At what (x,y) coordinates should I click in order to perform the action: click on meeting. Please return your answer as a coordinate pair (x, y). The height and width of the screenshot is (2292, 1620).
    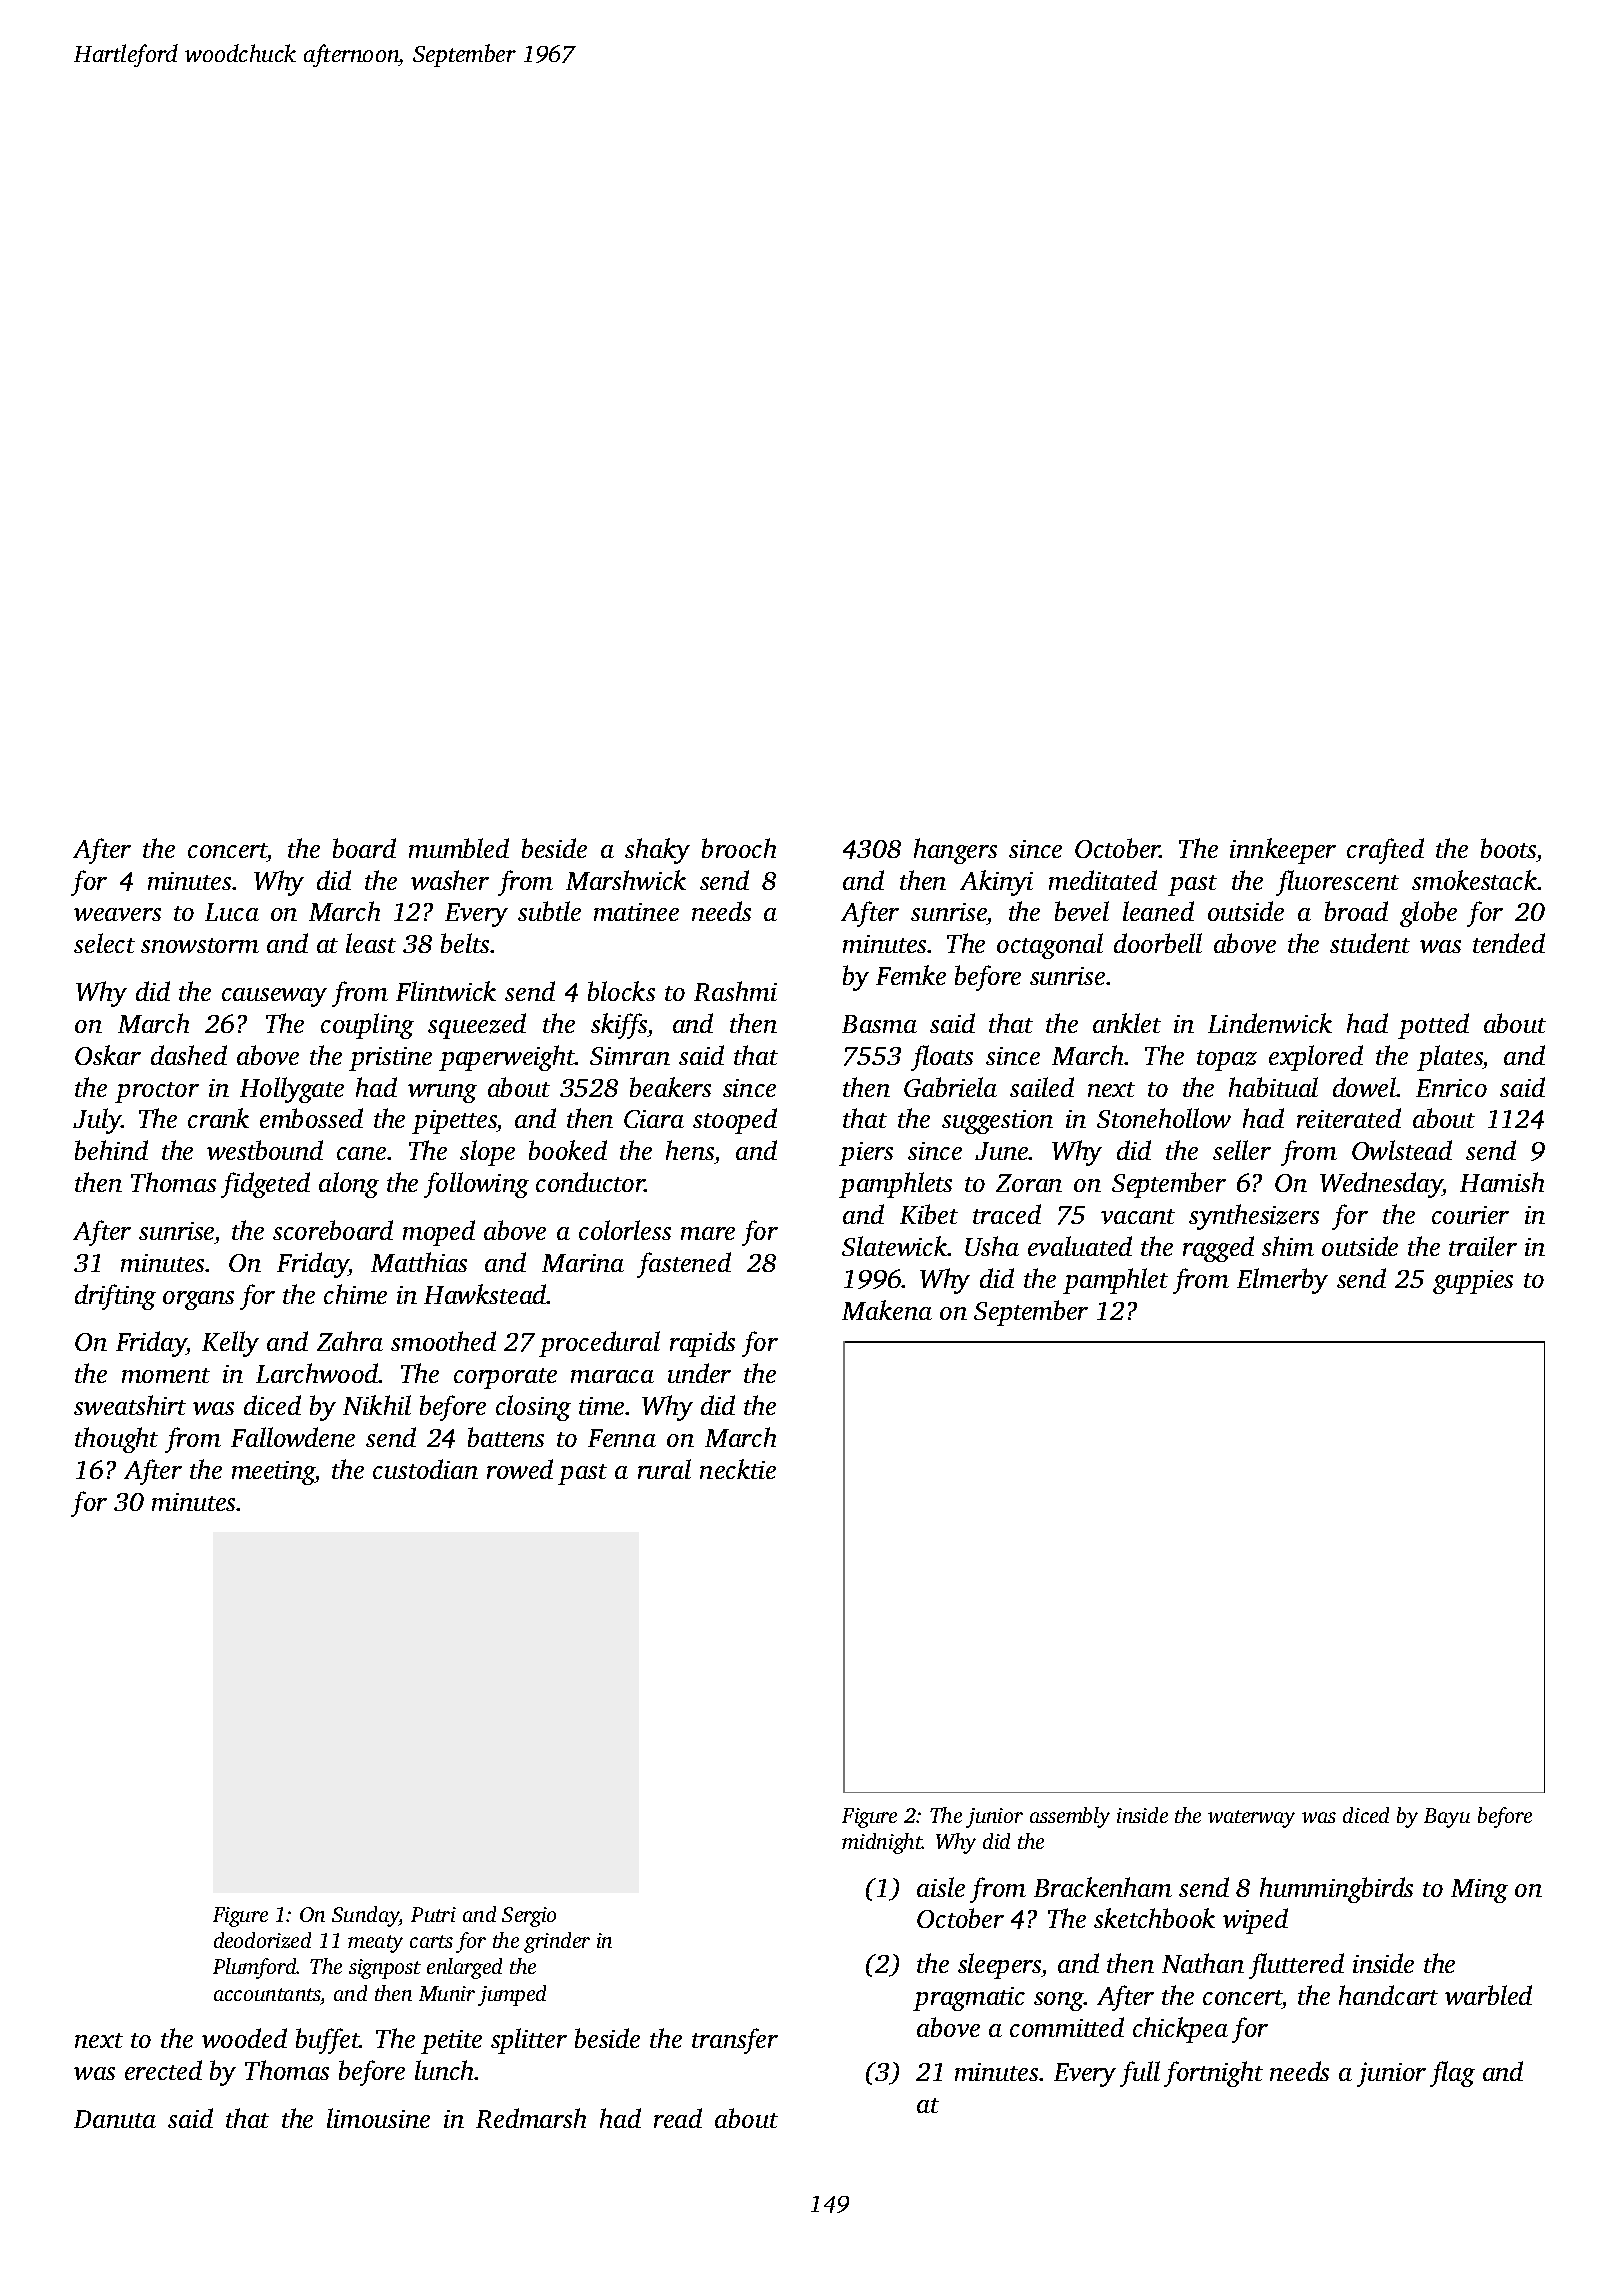
    Looking at the image, I should click on (273, 1473).
